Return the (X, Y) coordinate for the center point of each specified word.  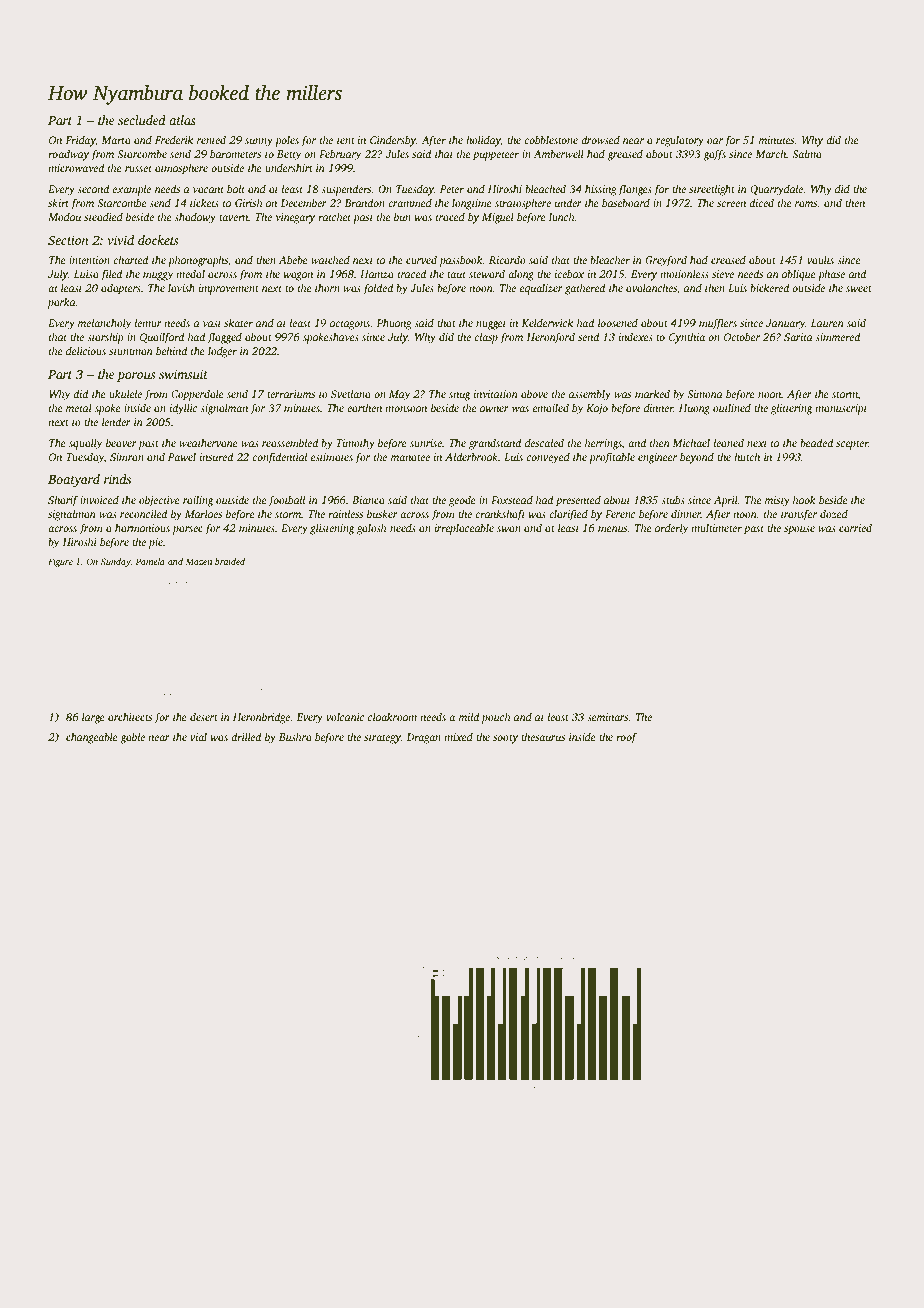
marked (652, 393)
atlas (182, 120)
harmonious (142, 527)
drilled (246, 736)
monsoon (406, 409)
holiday (483, 141)
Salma (807, 153)
